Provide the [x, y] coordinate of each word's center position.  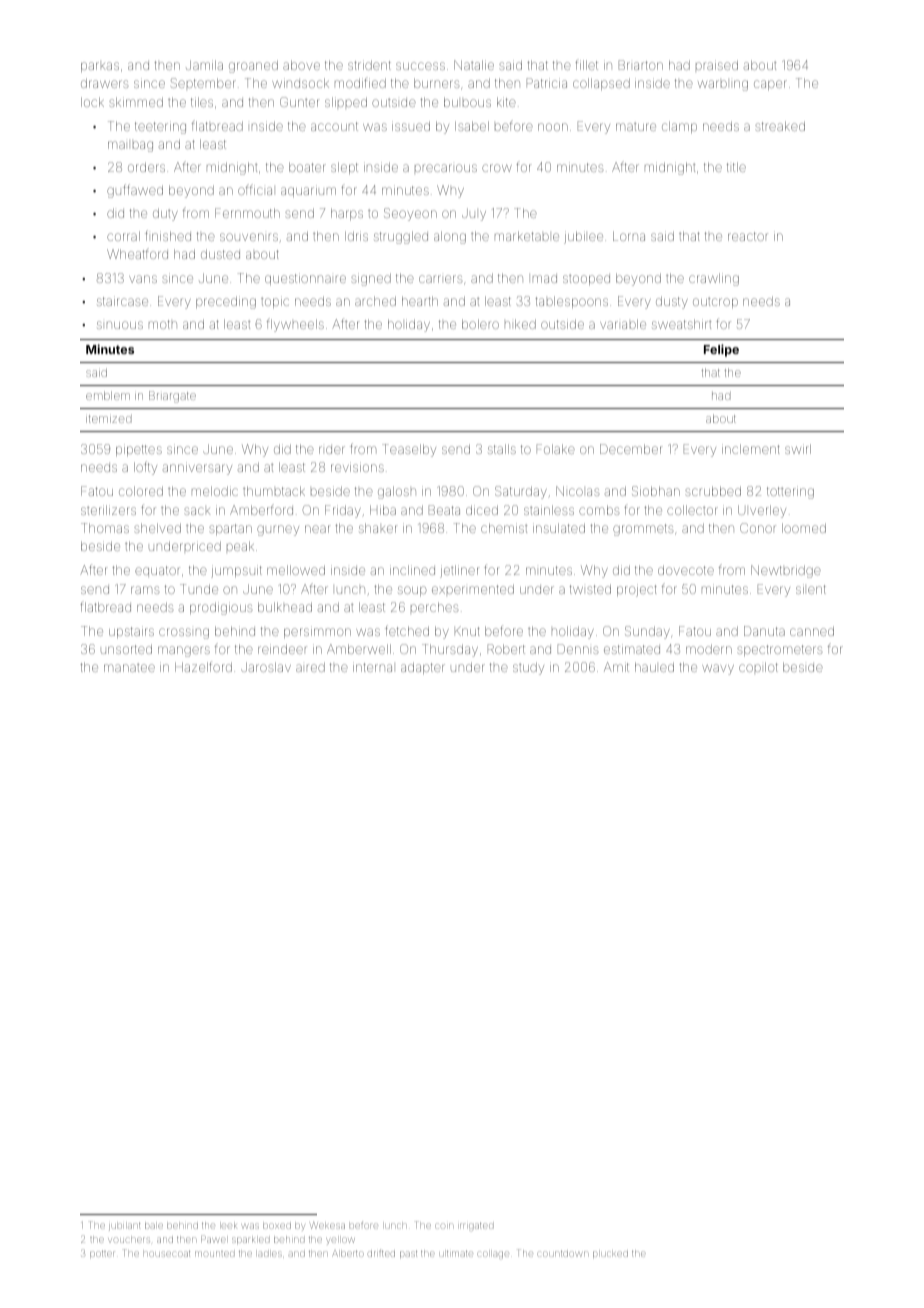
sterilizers [108, 510]
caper [770, 85]
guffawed [135, 191]
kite [506, 102]
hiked [520, 324]
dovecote [686, 570]
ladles [270, 1254]
